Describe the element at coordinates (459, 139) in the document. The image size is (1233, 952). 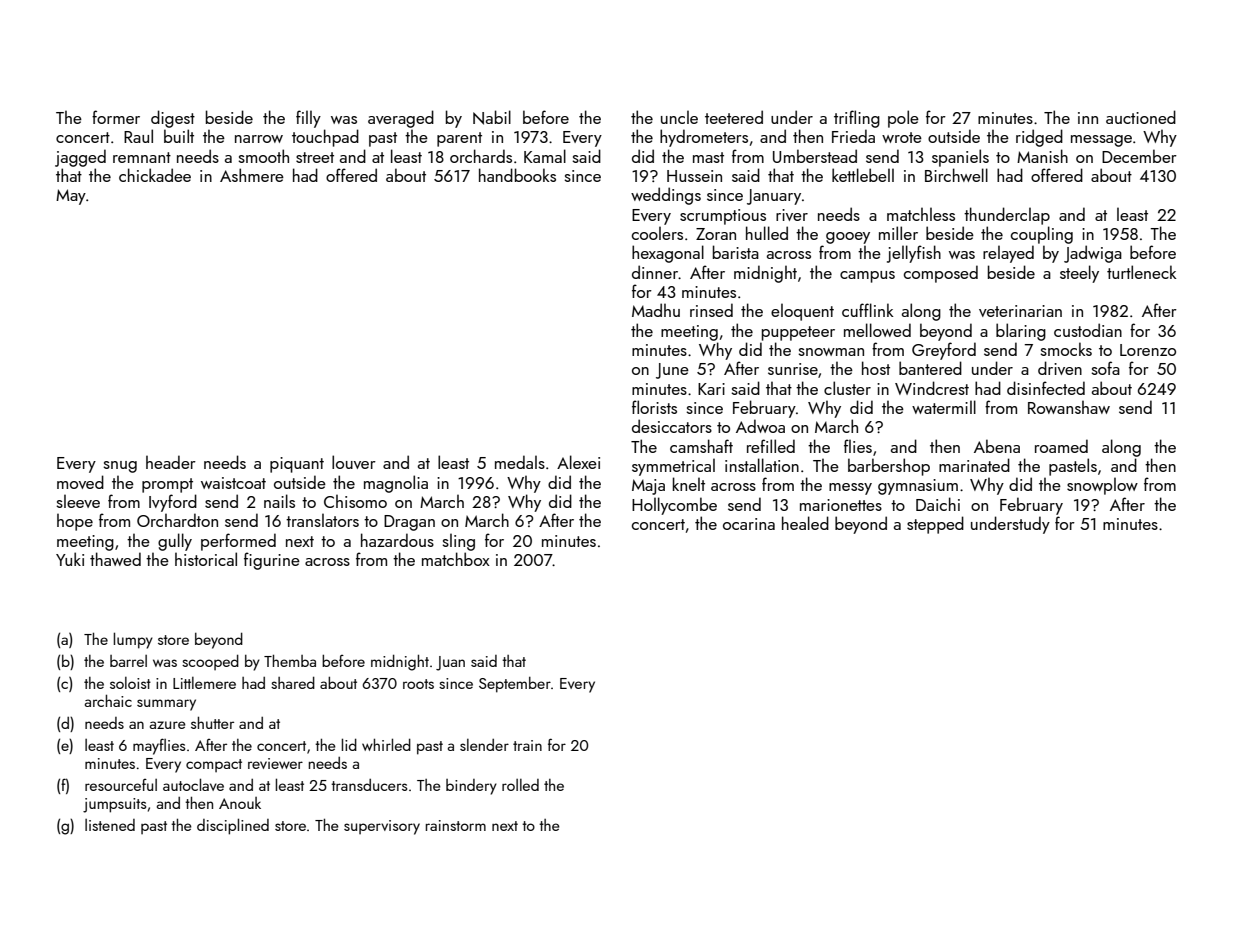
I see `parent` at that location.
